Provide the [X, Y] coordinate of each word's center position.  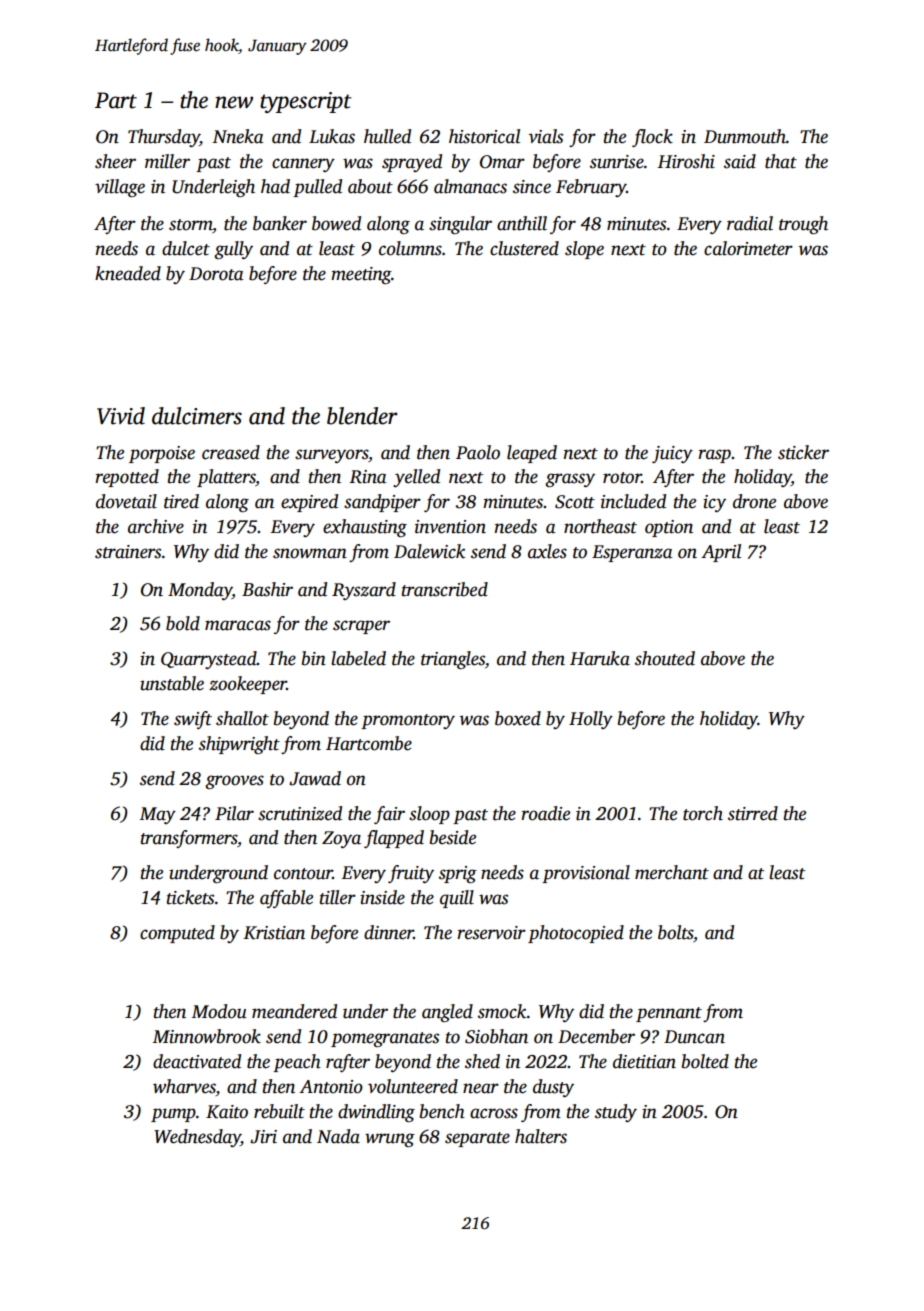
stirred [753, 813]
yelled [416, 478]
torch [703, 813]
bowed [336, 223]
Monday [200, 591]
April [721, 553]
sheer [115, 161]
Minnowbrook [207, 1036]
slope [584, 250]
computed [177, 934]
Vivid [121, 416]
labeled [358, 658]
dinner [389, 932]
